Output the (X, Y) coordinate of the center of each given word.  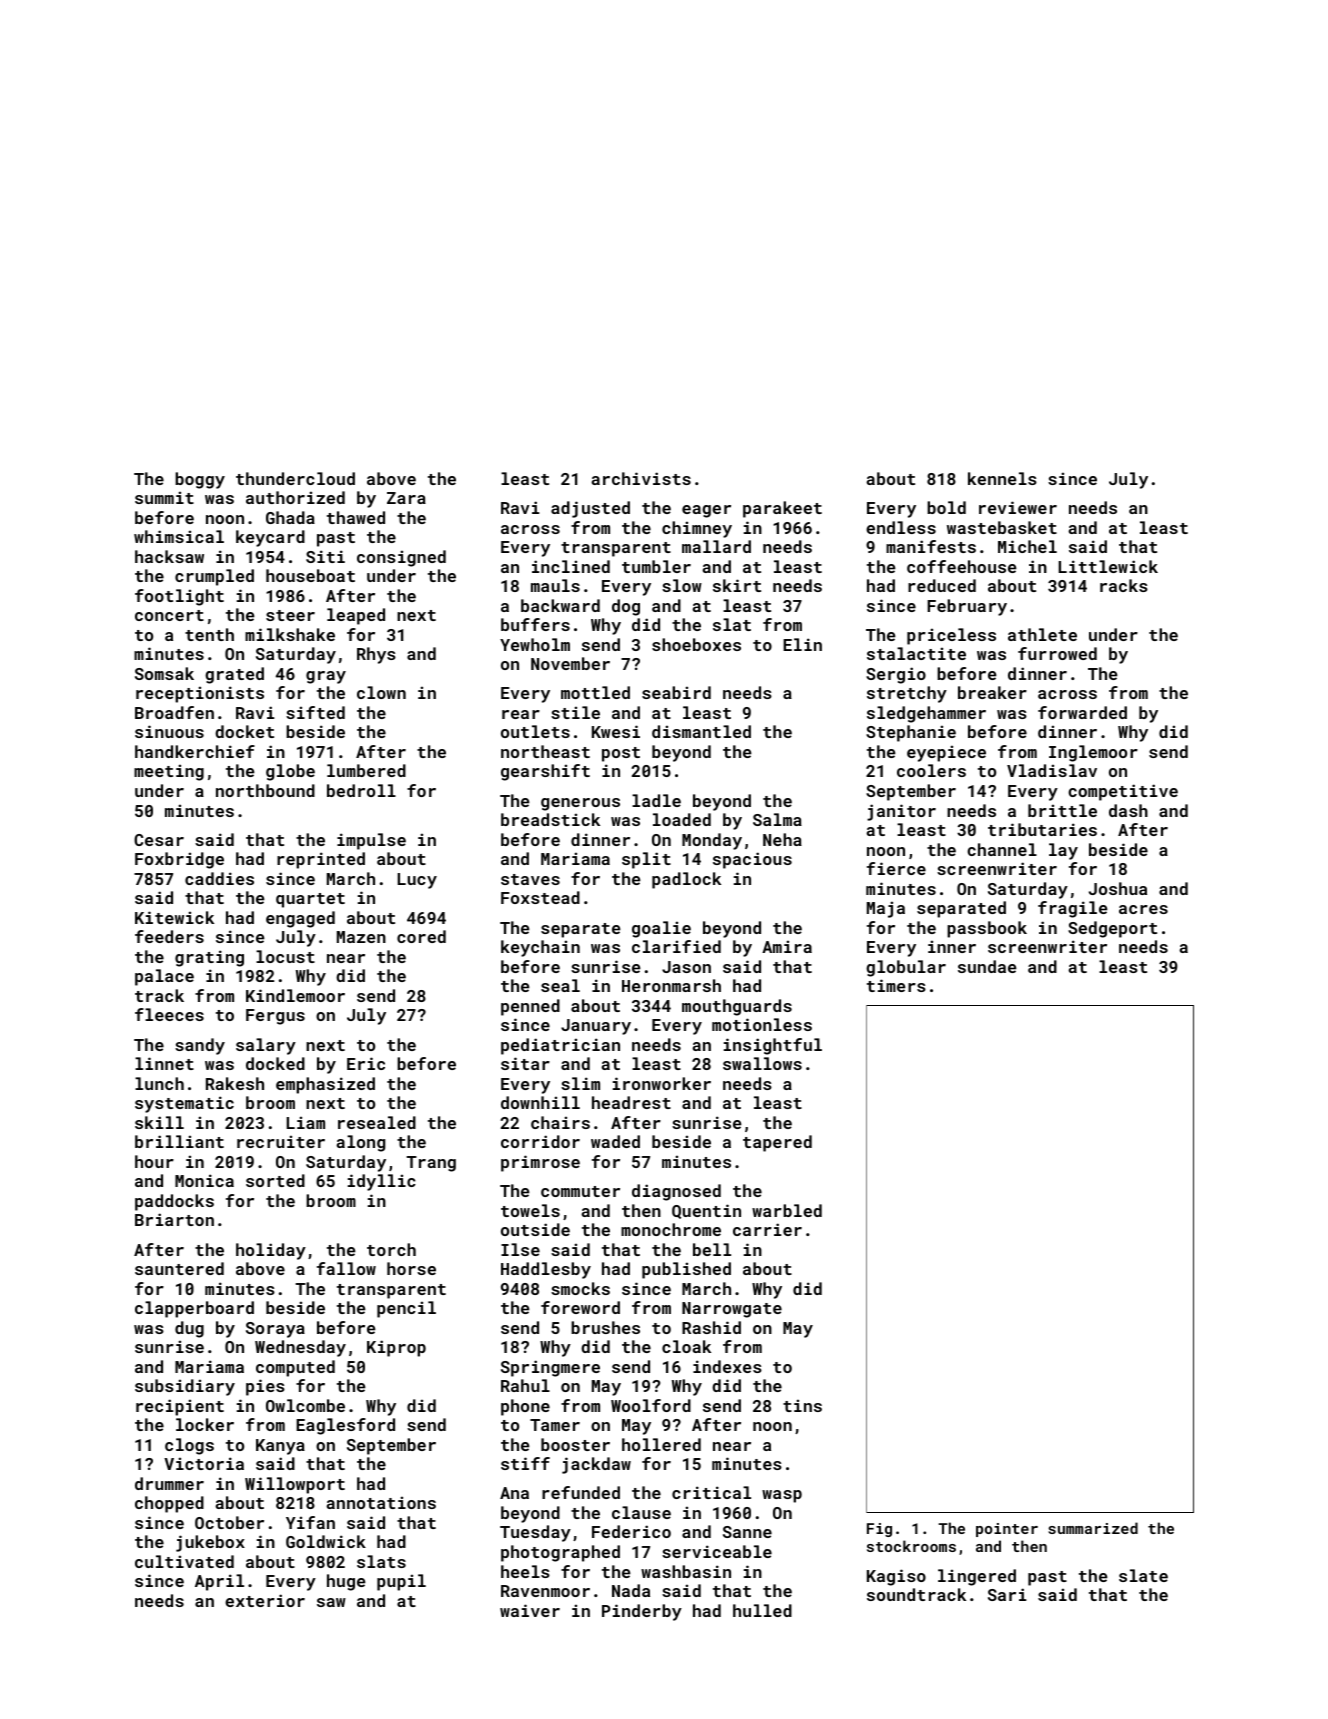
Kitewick (174, 917)
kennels (1002, 478)
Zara (406, 498)
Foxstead (540, 897)
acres (1143, 909)
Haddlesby (546, 1270)
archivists (641, 478)
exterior (265, 1600)
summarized (1093, 1528)
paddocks (174, 1202)
